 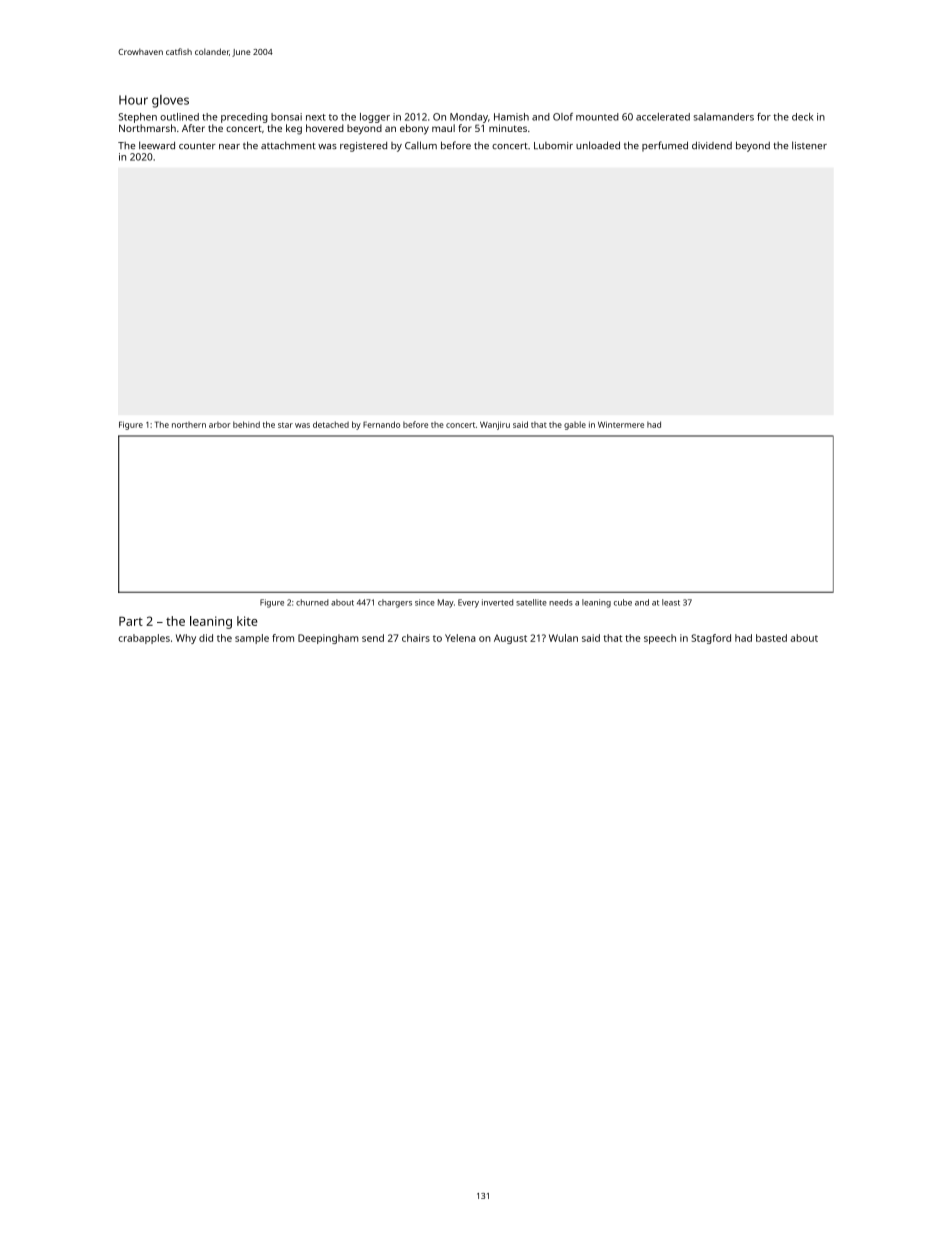 I want to click on Wanjiru, so click(x=495, y=425).
